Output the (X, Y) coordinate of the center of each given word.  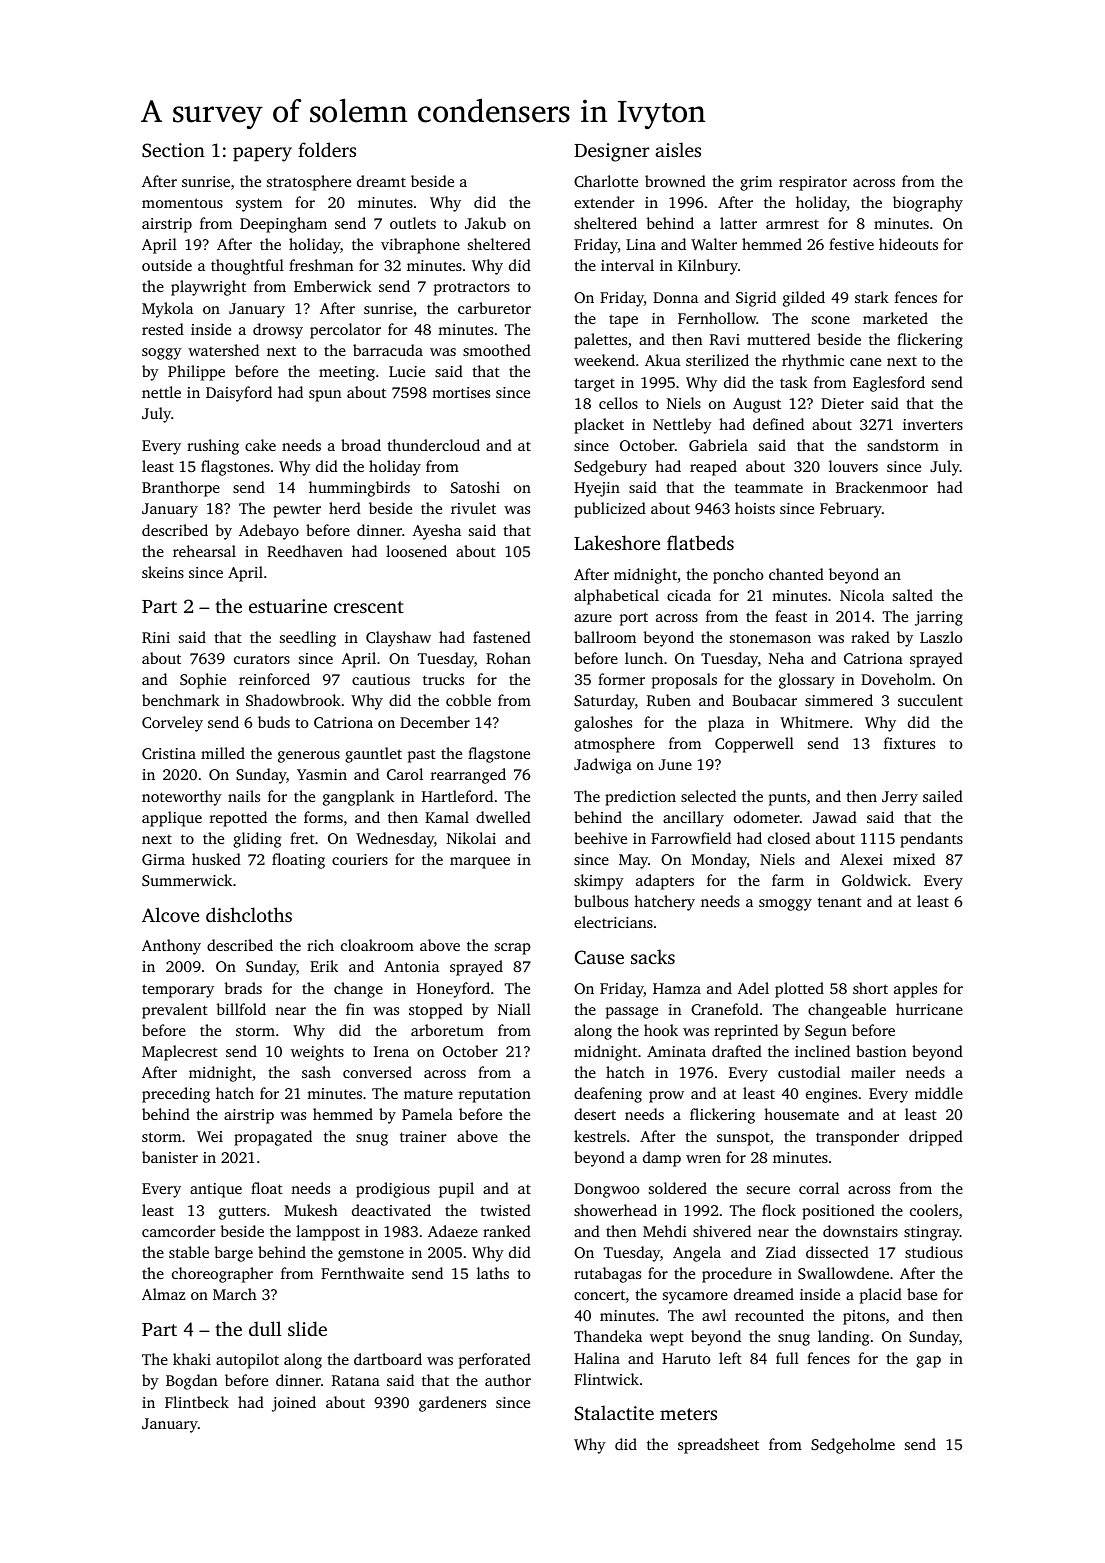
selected (708, 796)
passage (632, 1013)
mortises (461, 392)
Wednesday (395, 840)
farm (788, 880)
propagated (273, 1138)
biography (928, 204)
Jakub (485, 223)
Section (173, 150)
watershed (223, 350)
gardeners (452, 1404)
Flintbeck (197, 1402)
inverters (933, 424)
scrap (513, 949)
